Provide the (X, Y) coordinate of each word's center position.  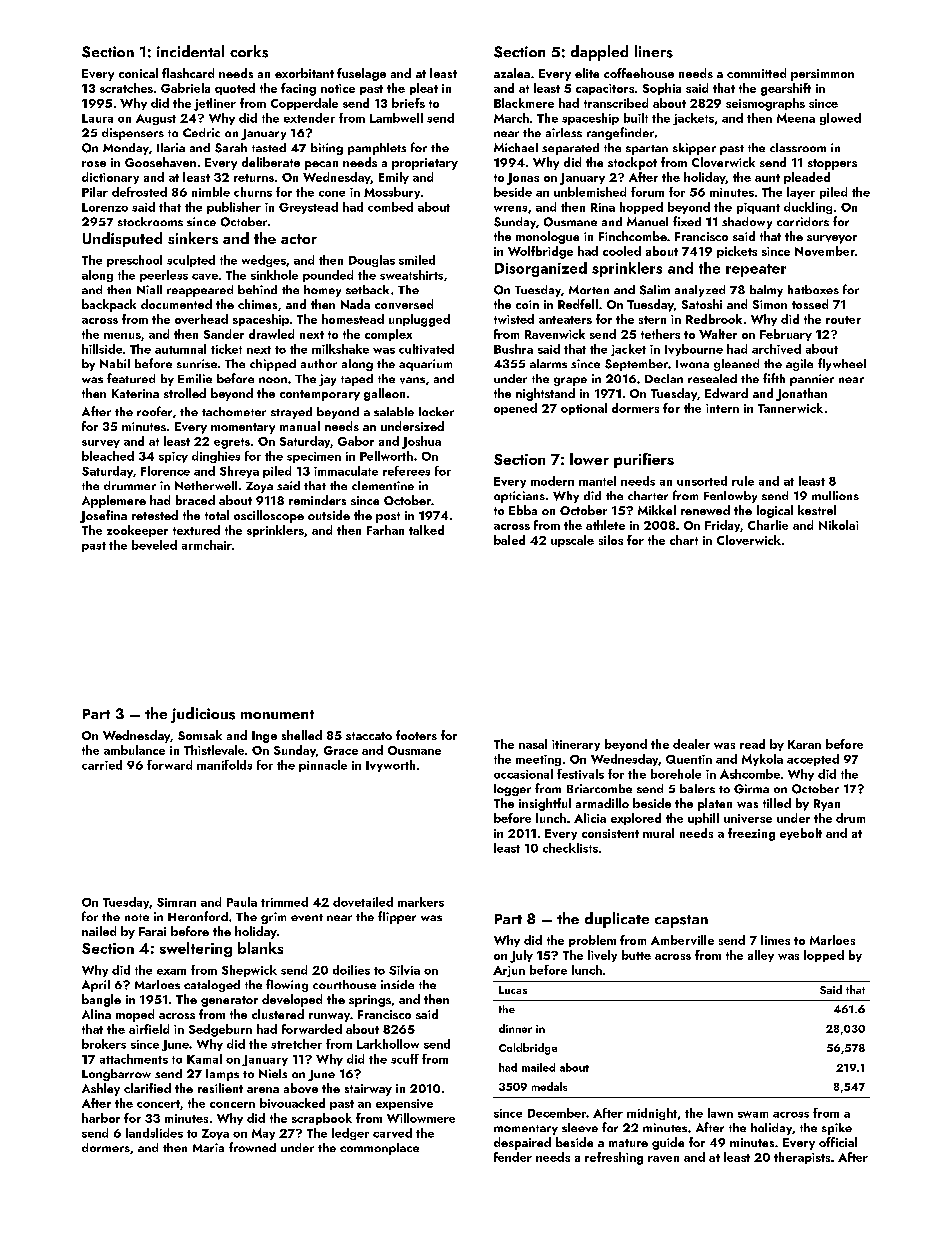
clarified (147, 1088)
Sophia (662, 89)
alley (761, 956)
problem (592, 941)
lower (589, 459)
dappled (599, 53)
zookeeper (137, 531)
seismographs (765, 104)
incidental (190, 51)
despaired (522, 1143)
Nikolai (838, 525)
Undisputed (122, 239)
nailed (99, 931)
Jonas (523, 179)
